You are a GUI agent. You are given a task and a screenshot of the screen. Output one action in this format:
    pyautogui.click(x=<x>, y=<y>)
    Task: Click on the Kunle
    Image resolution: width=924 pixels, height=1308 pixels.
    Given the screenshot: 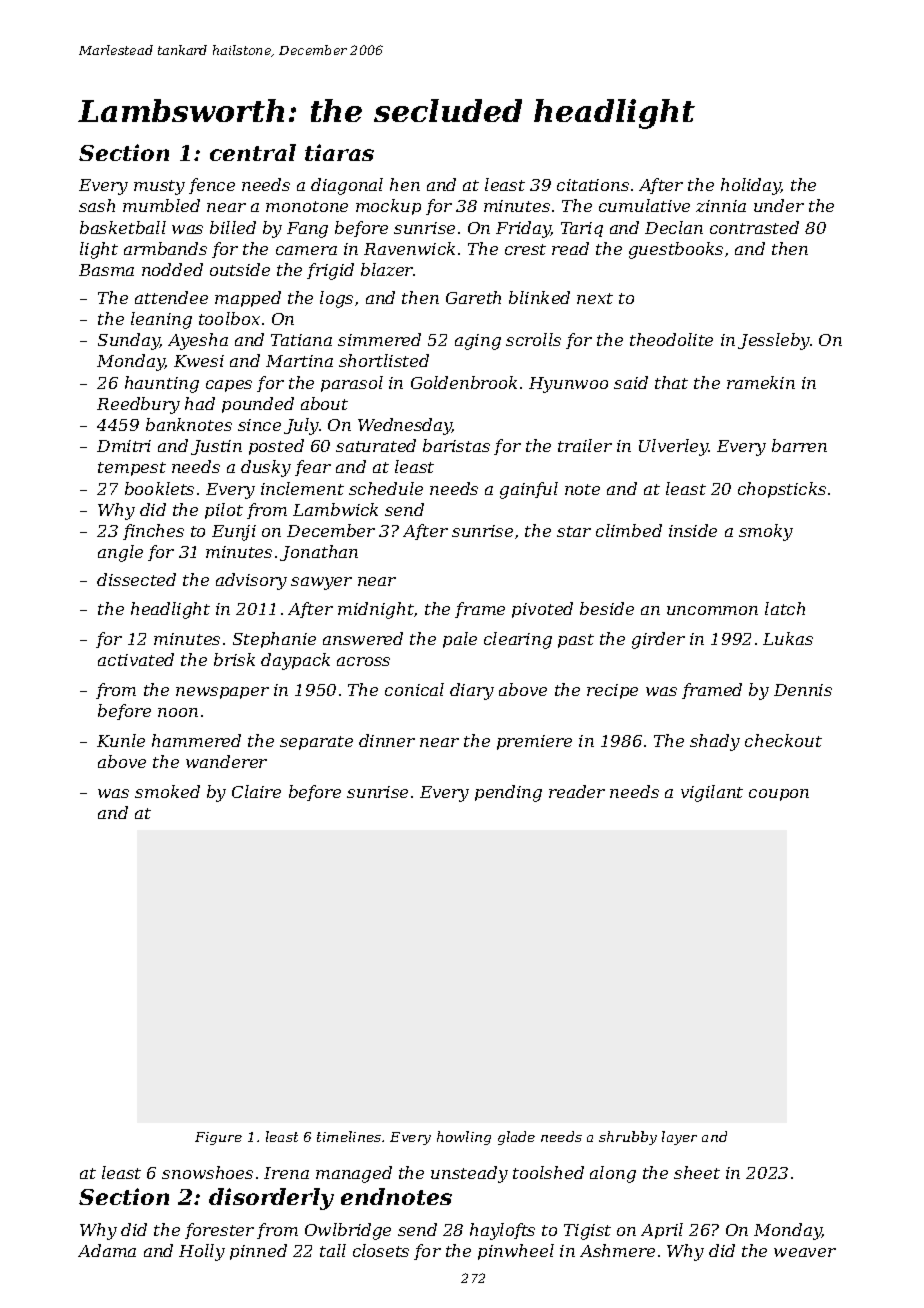 What is the action you would take?
    pyautogui.click(x=121, y=740)
